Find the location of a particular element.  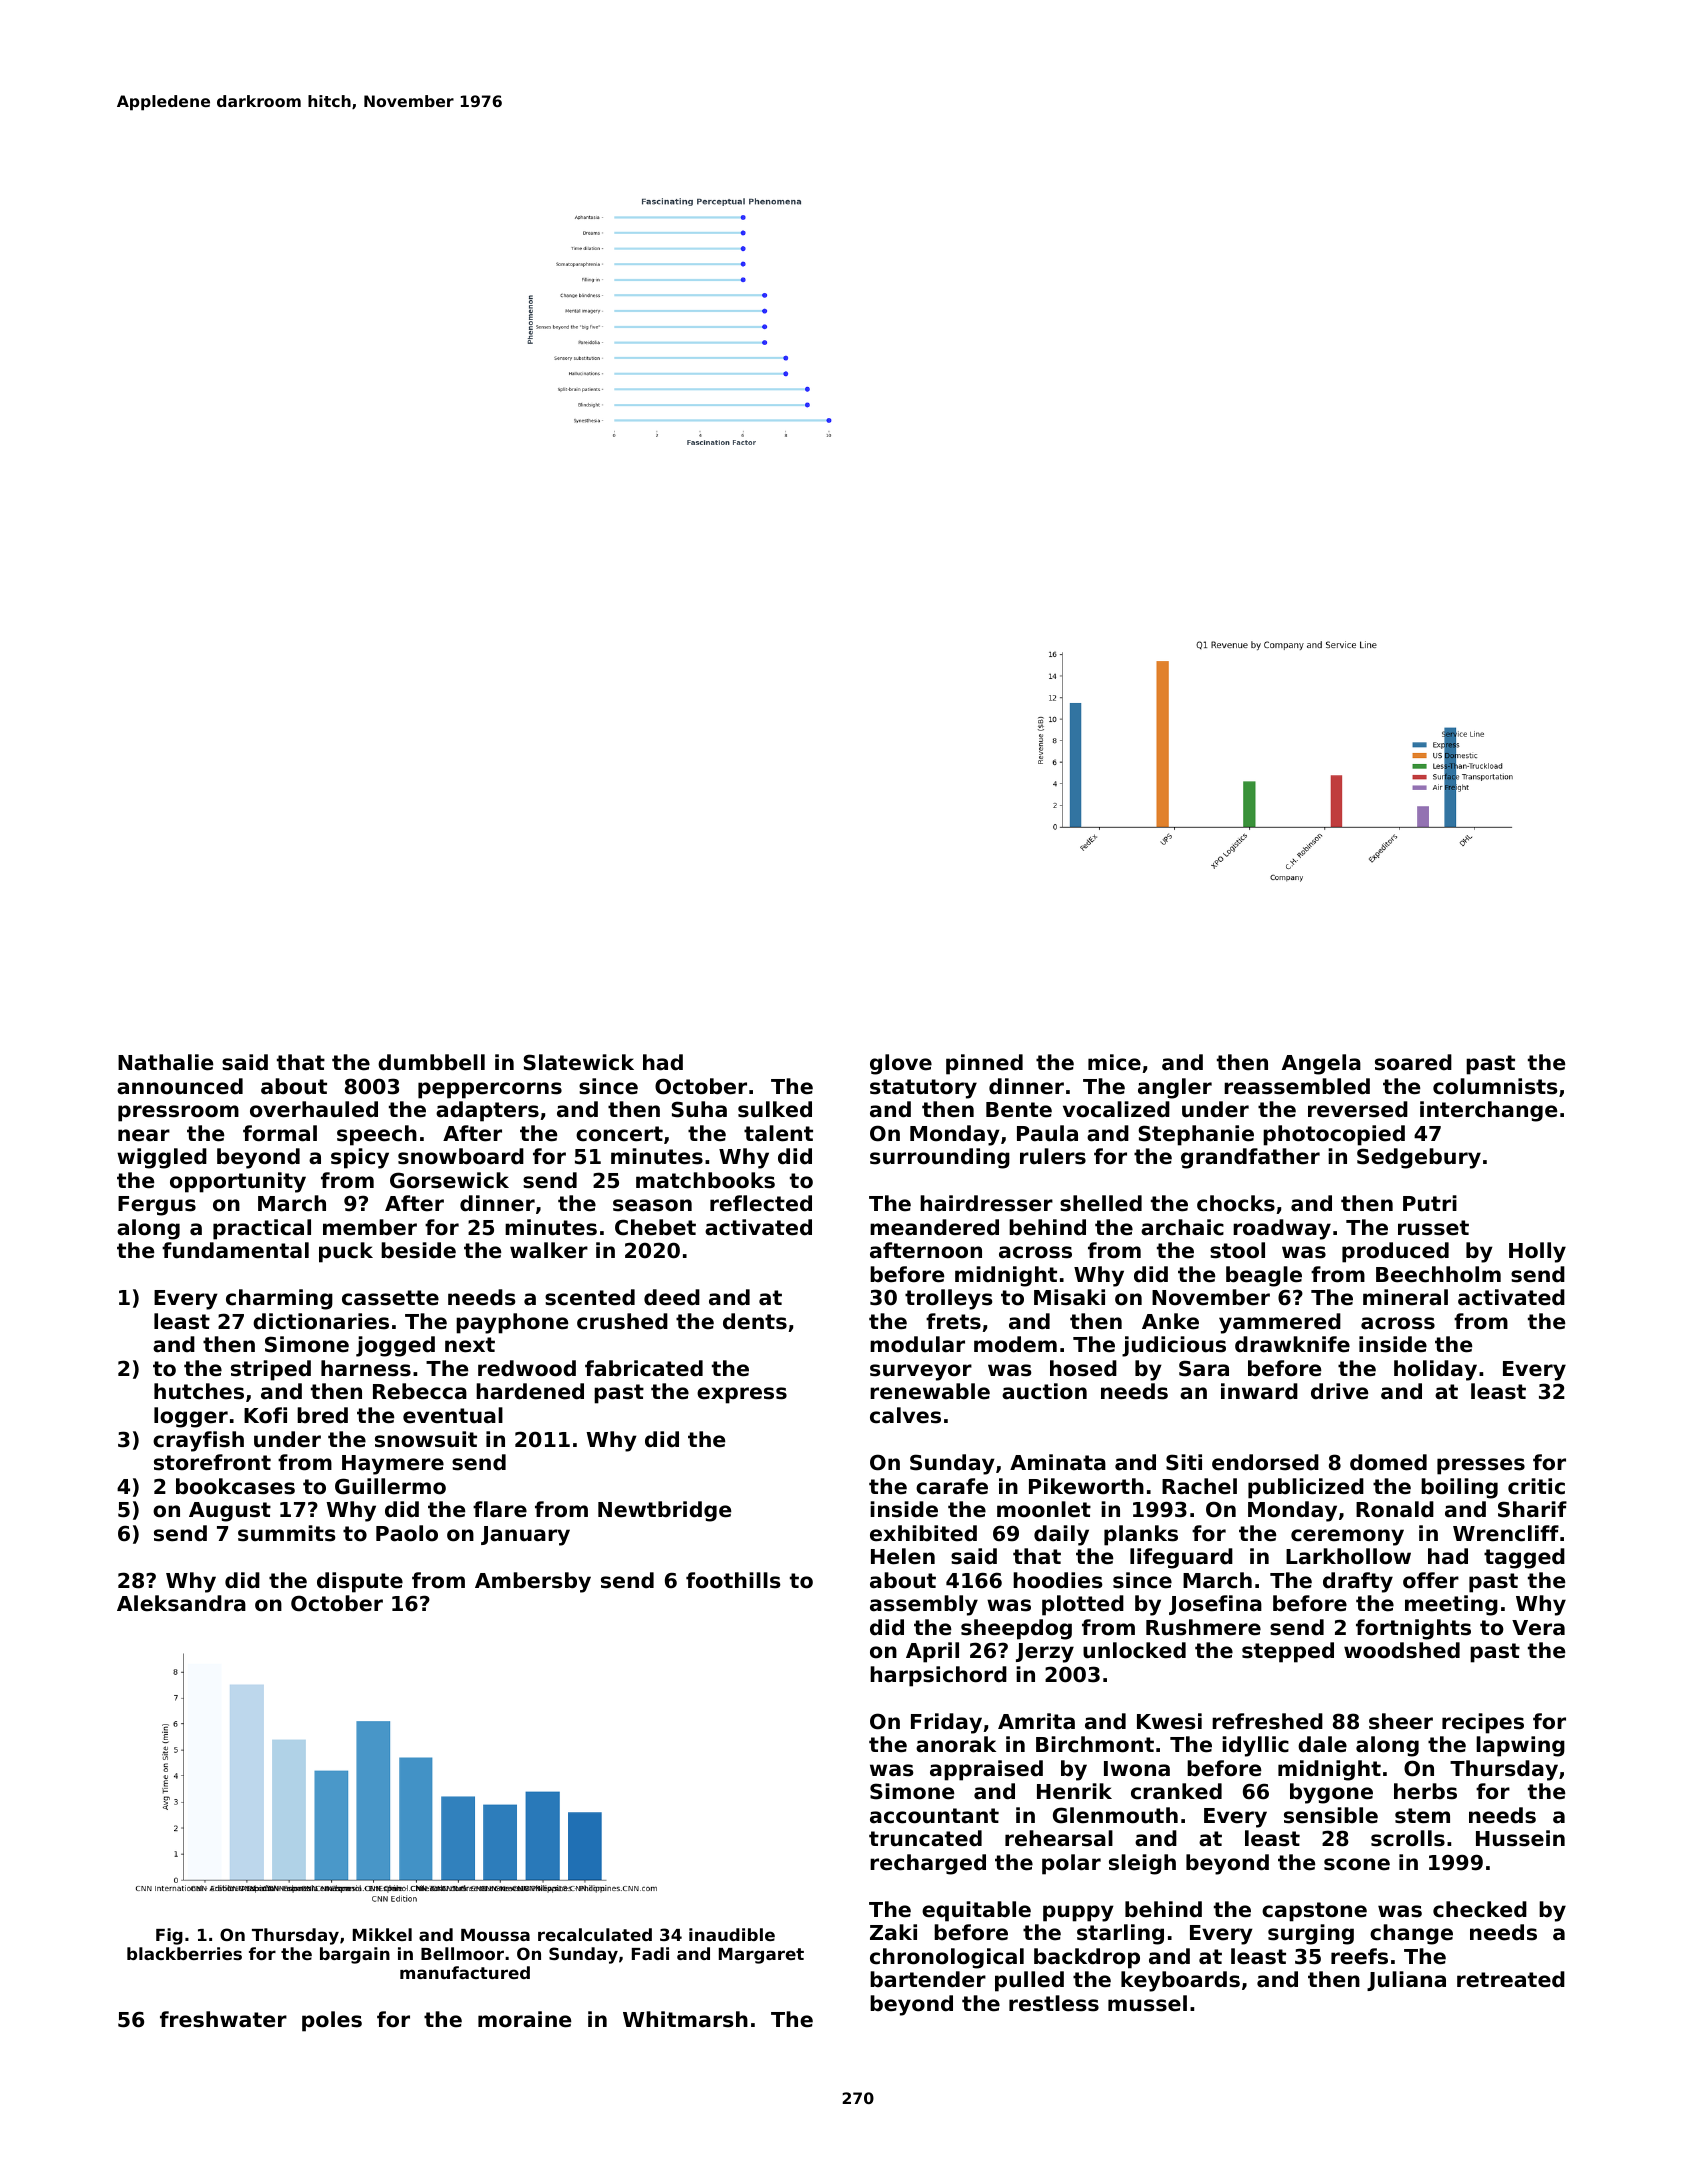

Holly is located at coordinates (1537, 1252).
